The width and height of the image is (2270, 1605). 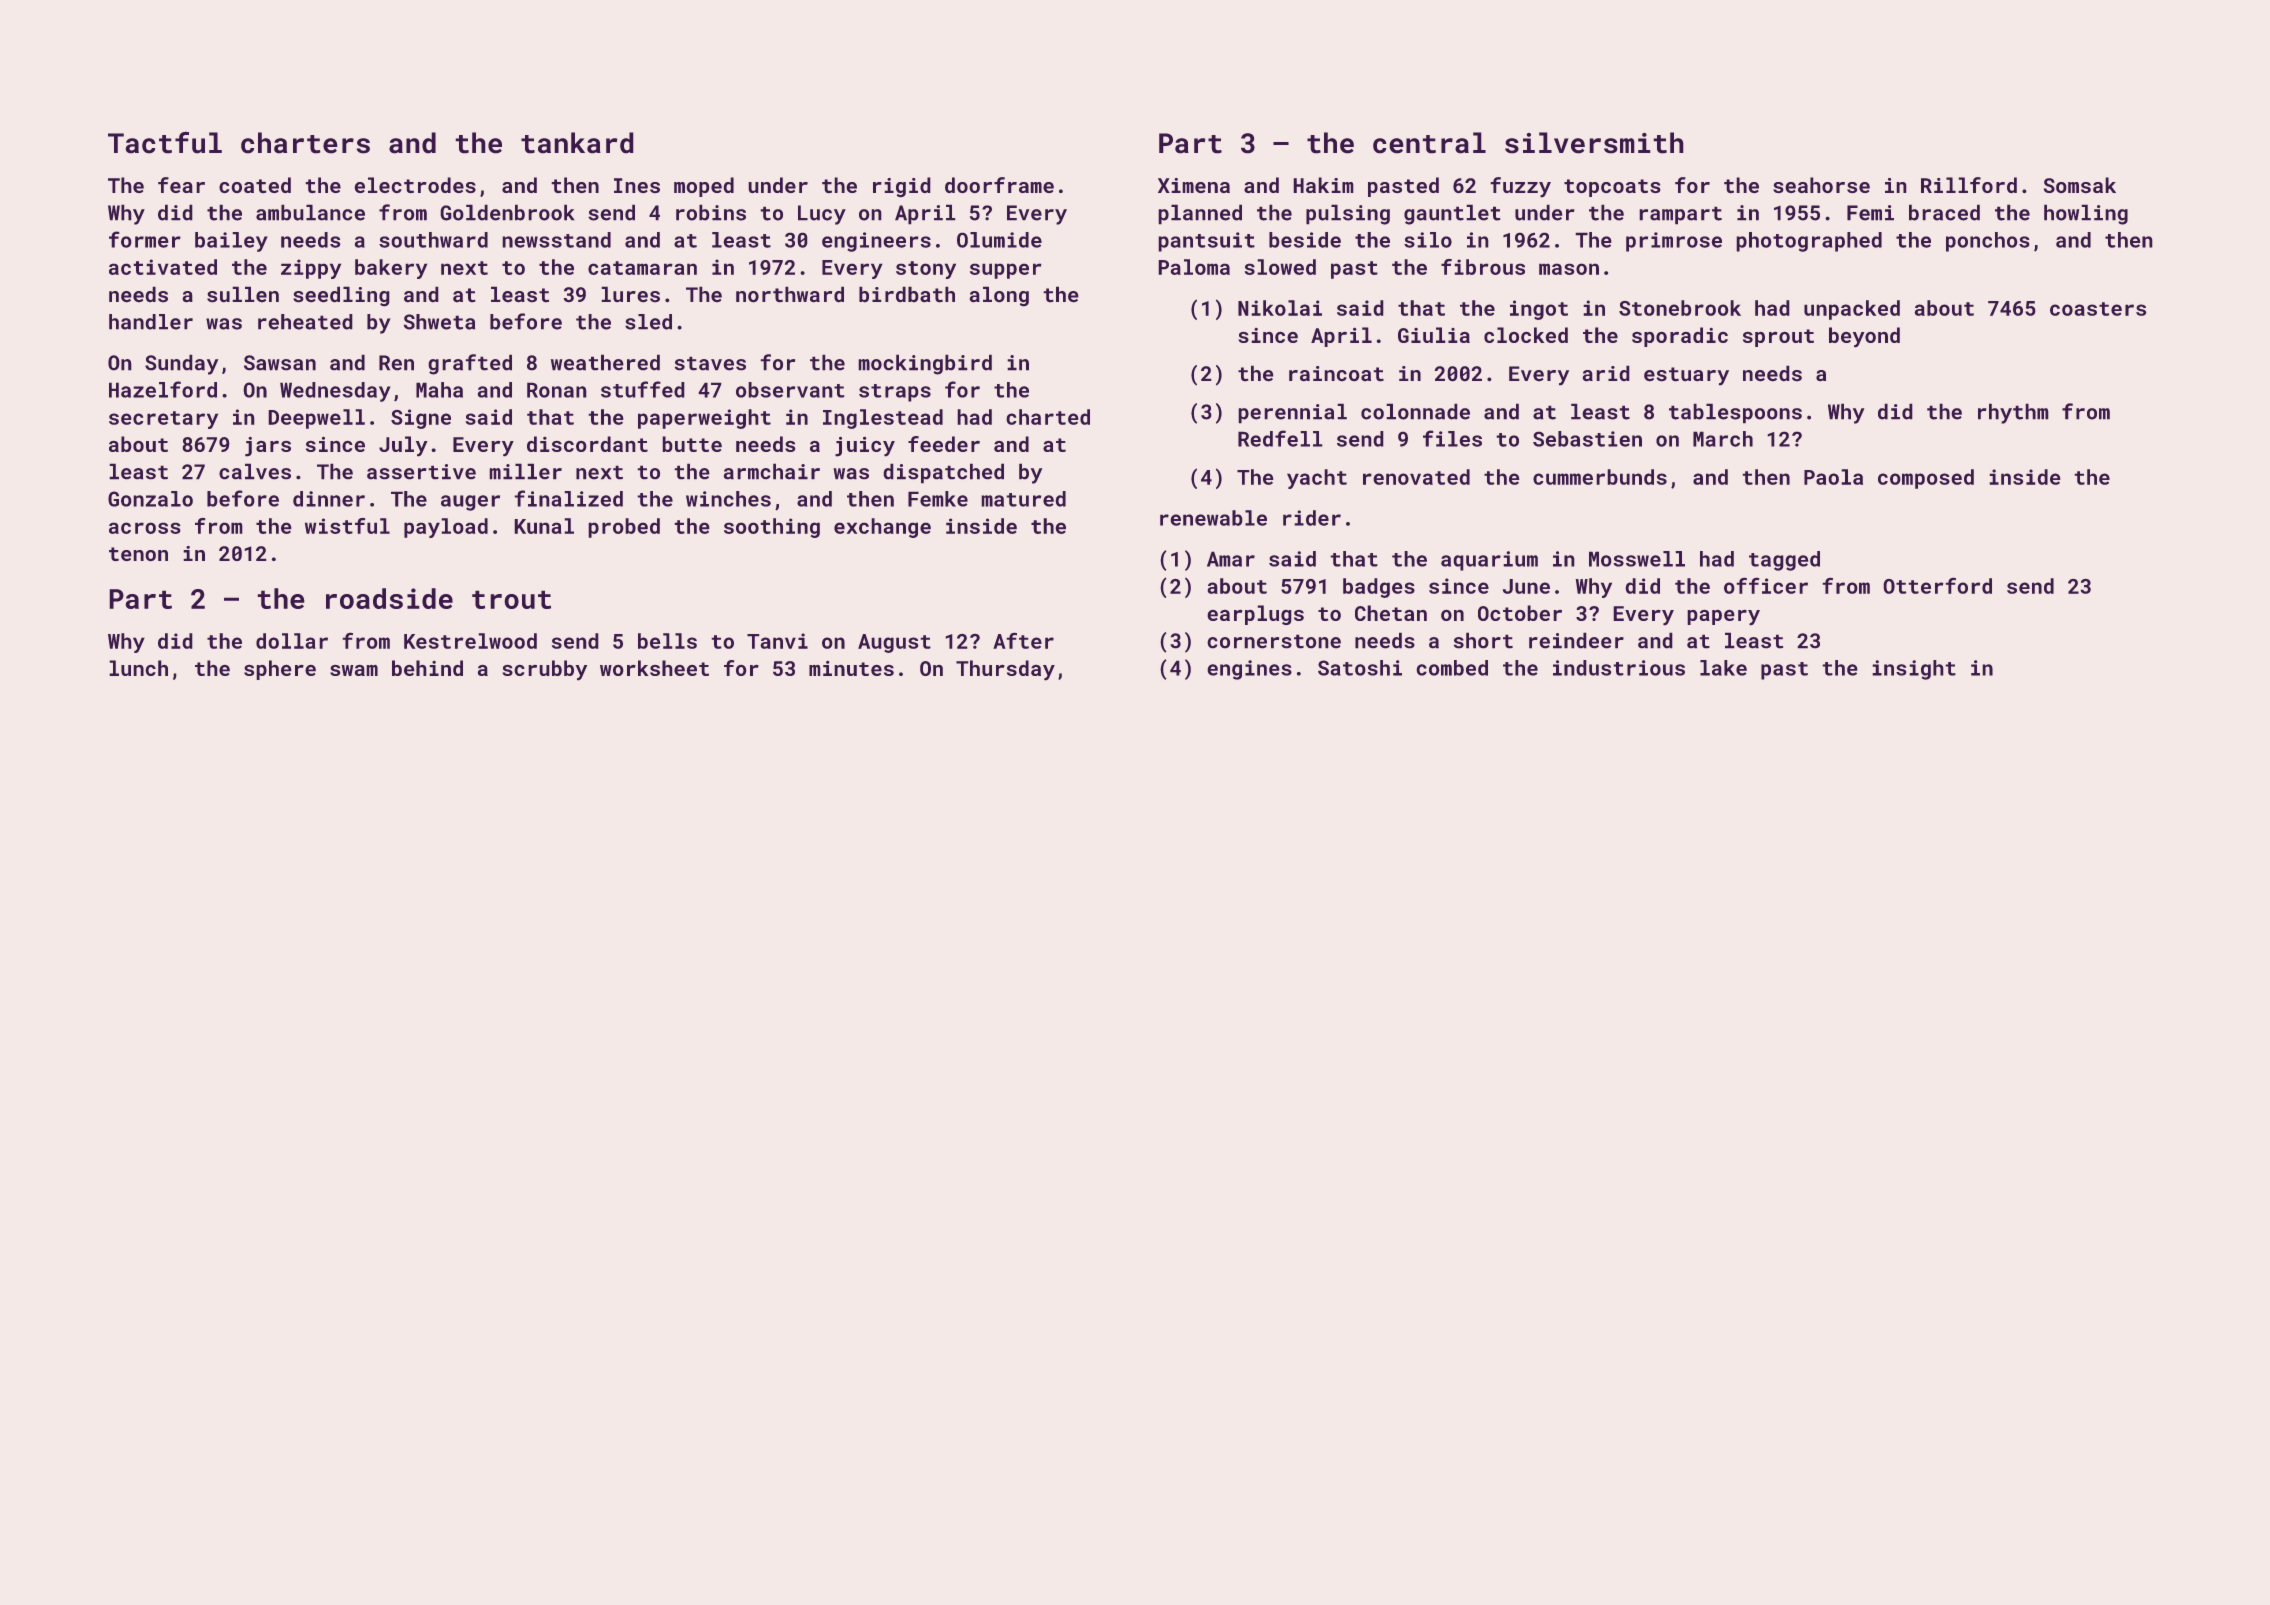 I want to click on handler, so click(x=151, y=322).
